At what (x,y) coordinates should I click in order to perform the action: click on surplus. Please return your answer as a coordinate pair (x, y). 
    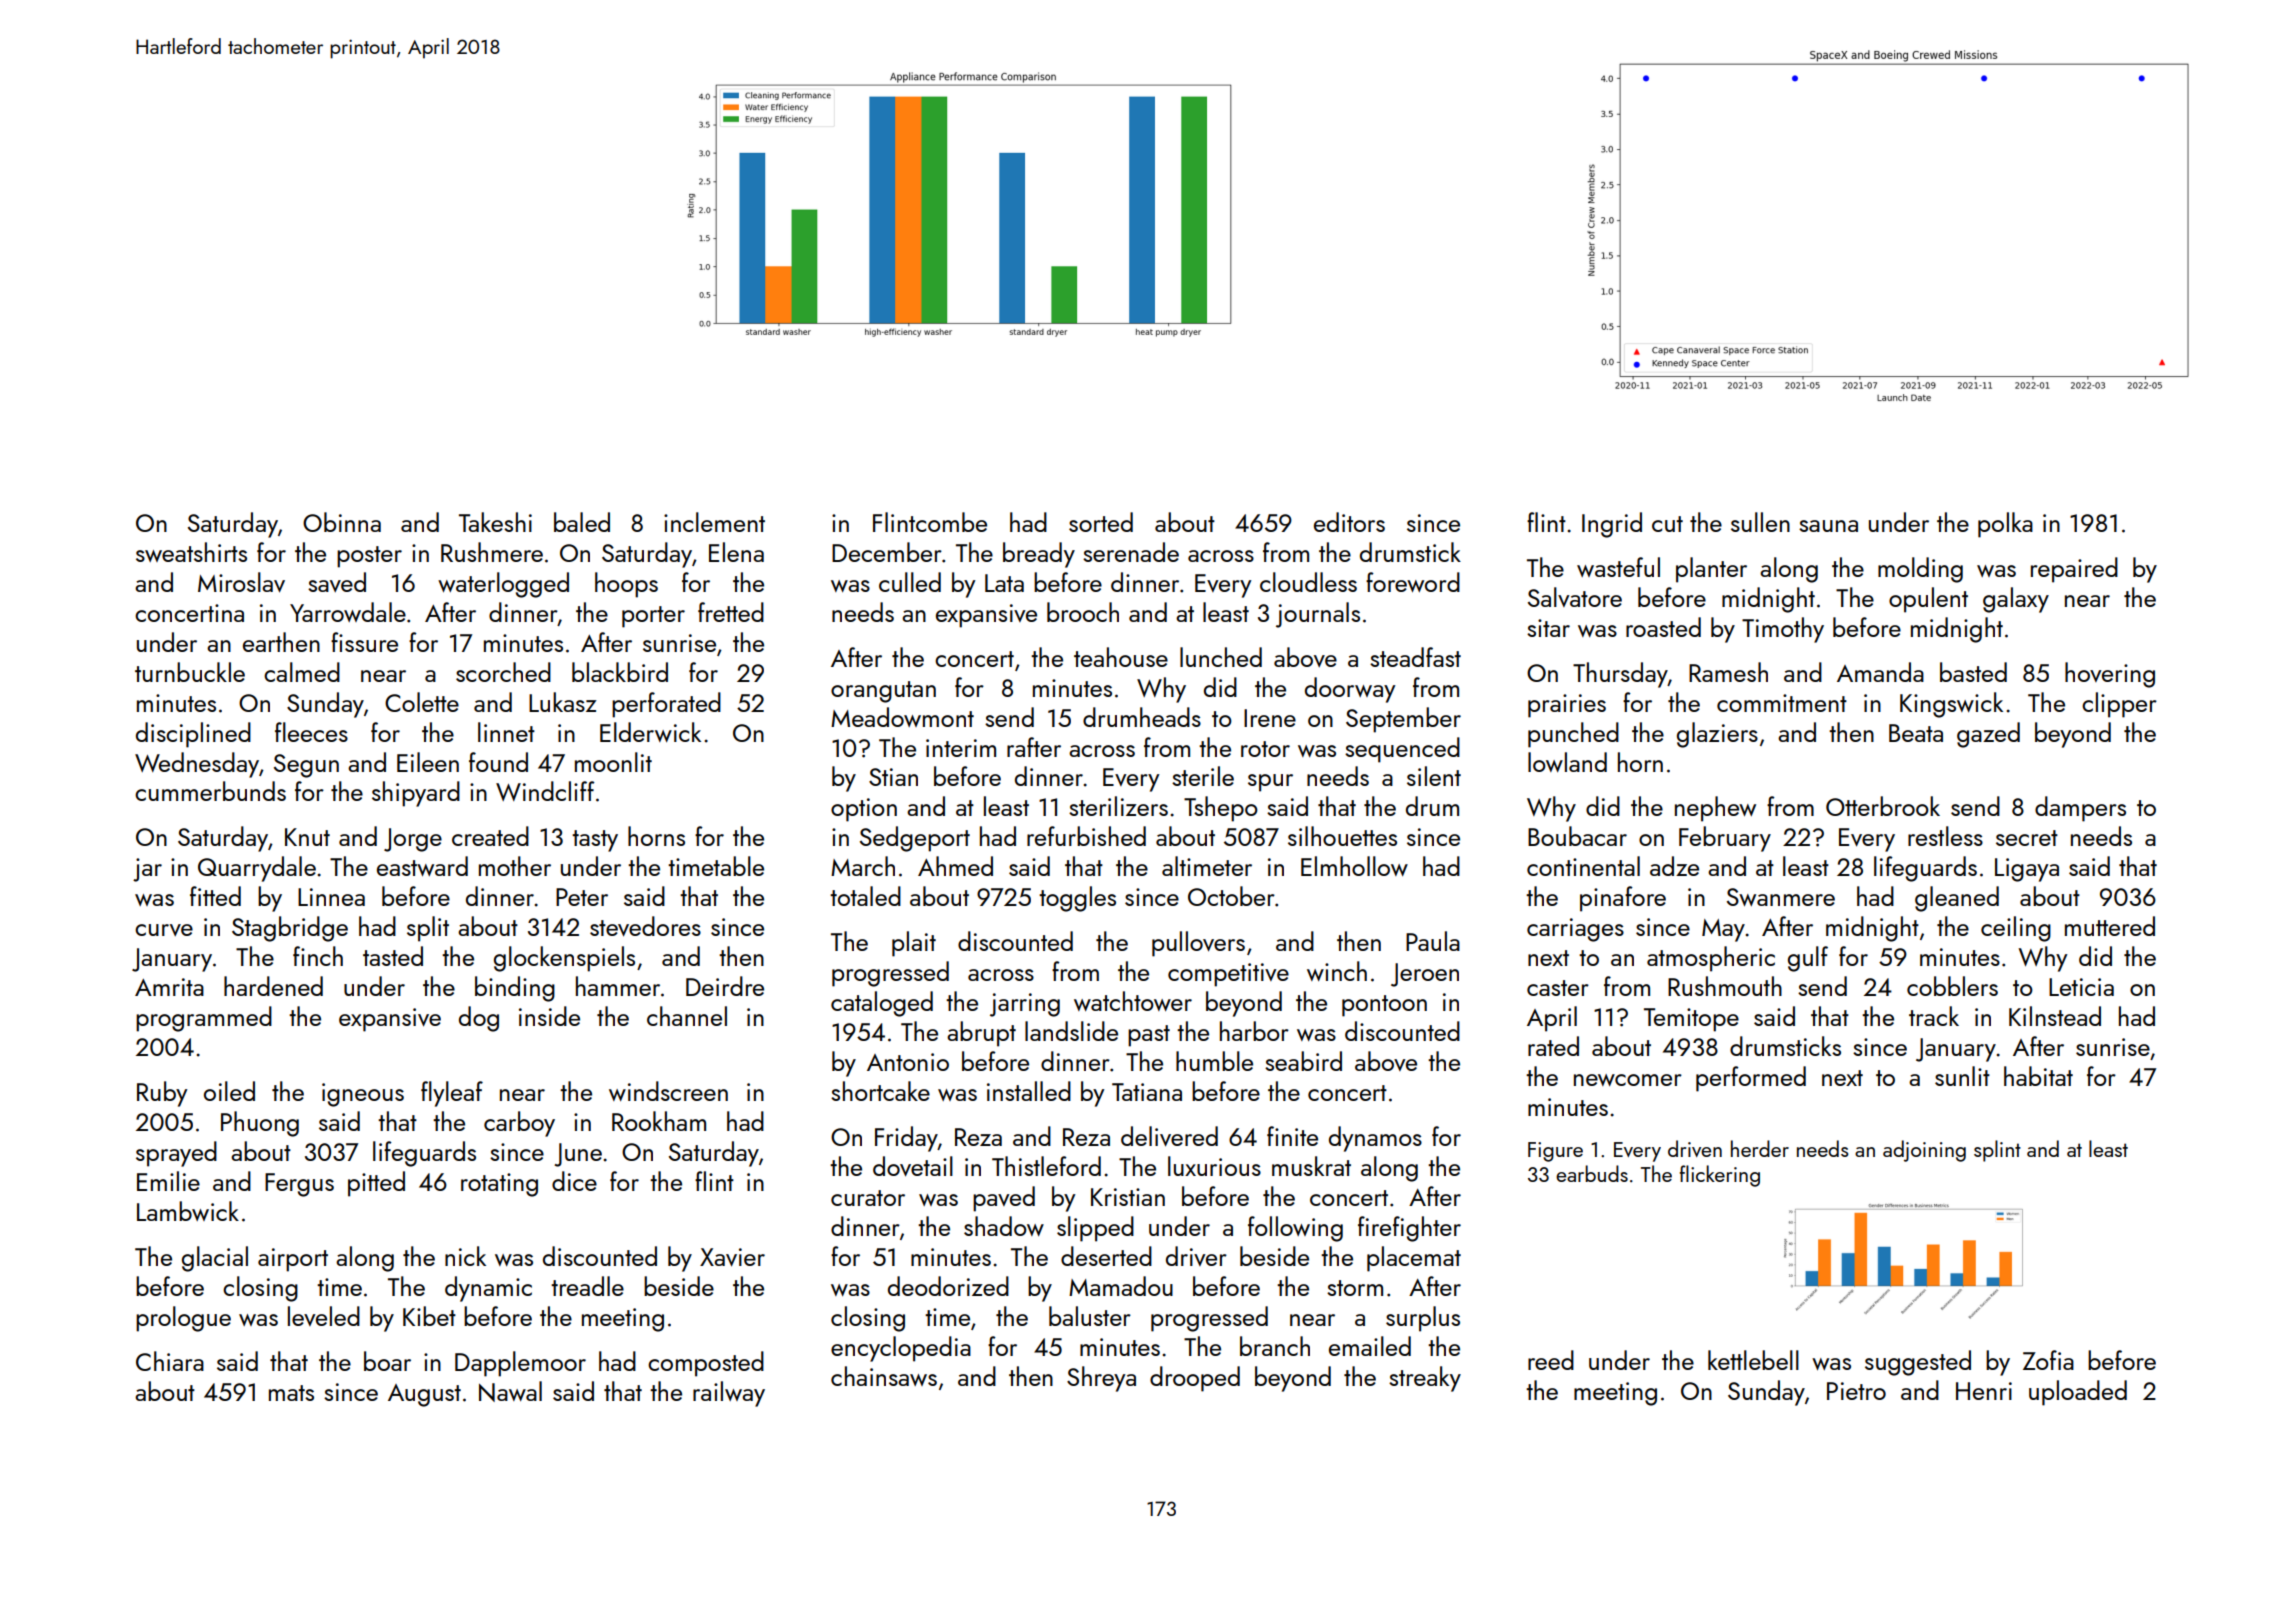
    Looking at the image, I should click on (1423, 1319).
